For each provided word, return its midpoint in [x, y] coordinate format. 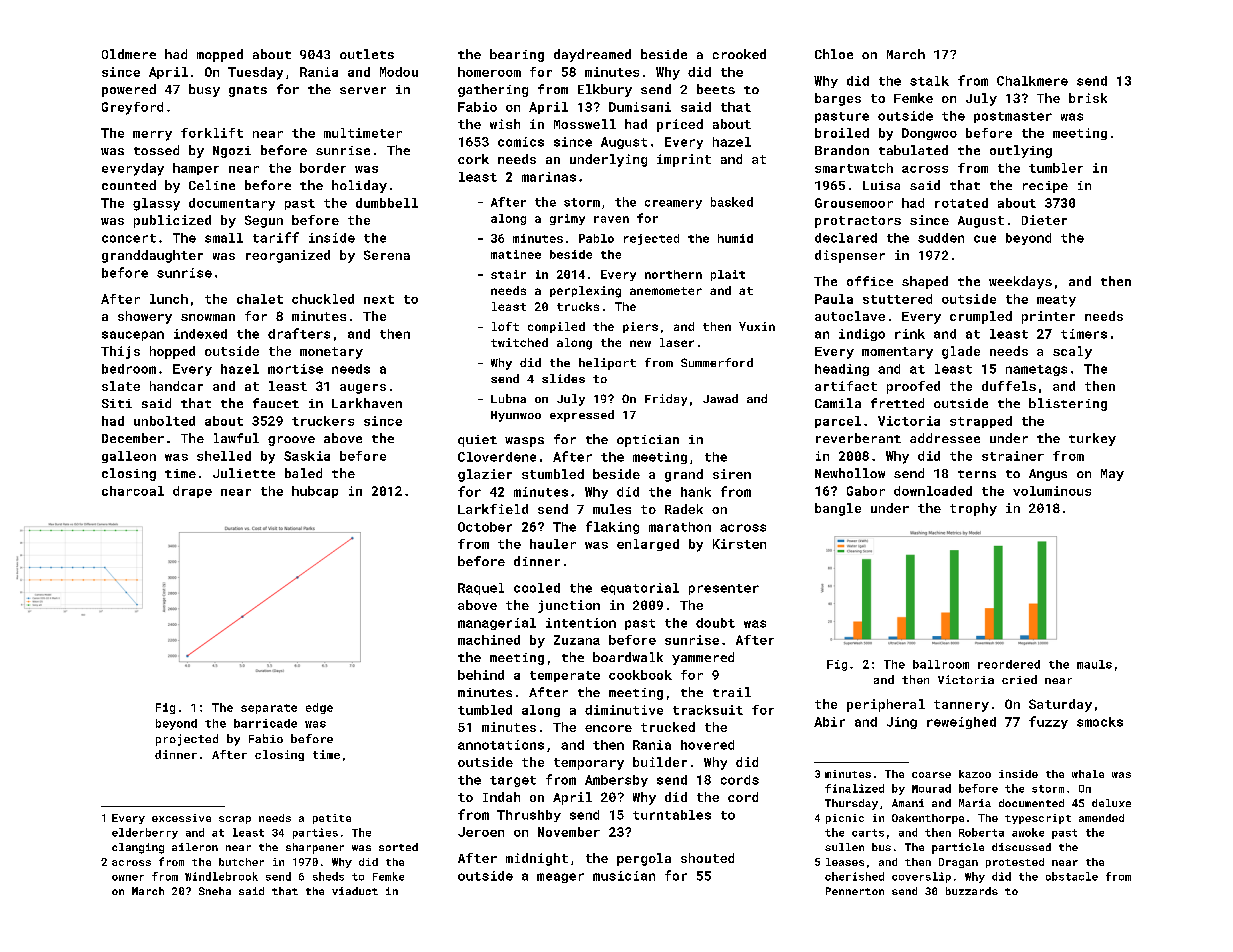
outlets [367, 54]
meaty [1056, 301]
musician [624, 876]
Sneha [215, 891]
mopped [220, 55]
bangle [838, 509]
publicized [172, 221]
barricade [265, 723]
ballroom [941, 664]
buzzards [972, 891]
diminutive [624, 710]
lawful [236, 438]
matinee [516, 254]
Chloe [834, 54]
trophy [973, 509]
